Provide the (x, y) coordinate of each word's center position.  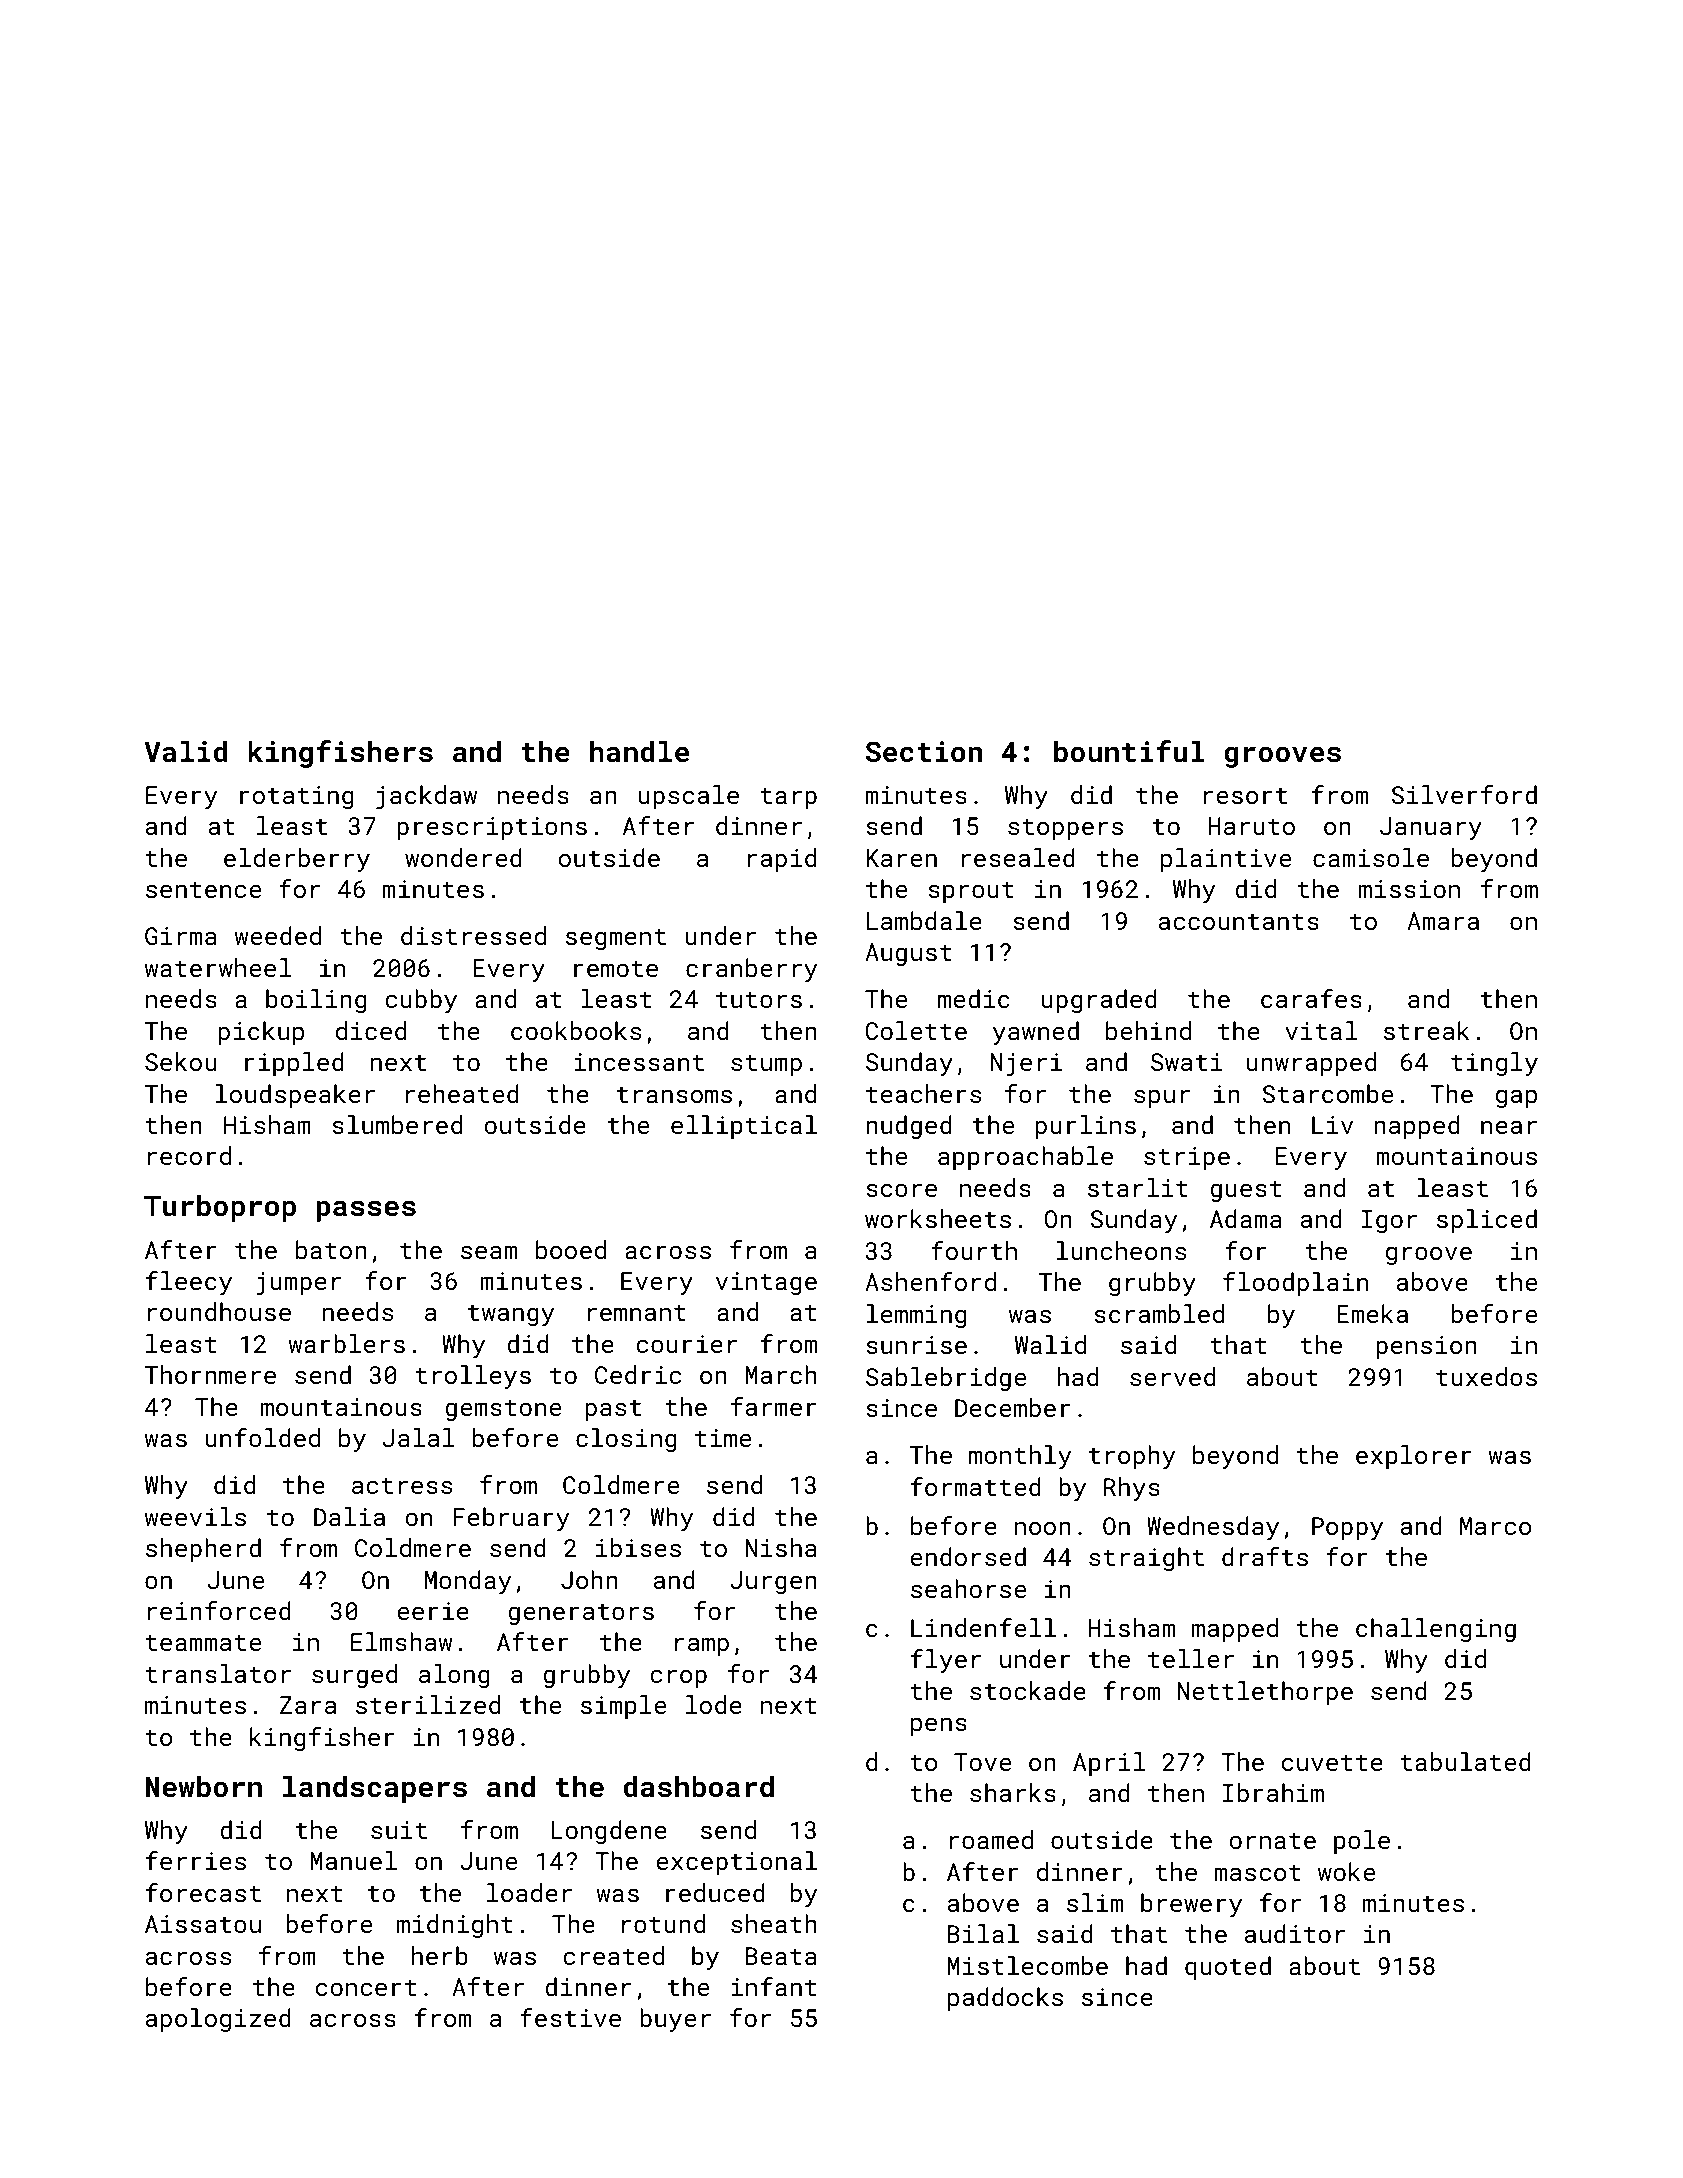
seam (489, 1252)
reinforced (219, 1610)
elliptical (744, 1127)
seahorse (968, 1588)
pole (1362, 1842)
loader (529, 1892)
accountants (1239, 922)
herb (440, 1955)
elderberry (297, 860)
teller (1191, 1658)
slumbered (397, 1124)
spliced (1487, 1221)
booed (571, 1249)
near (1509, 1127)
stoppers (1065, 829)
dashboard (699, 1786)
